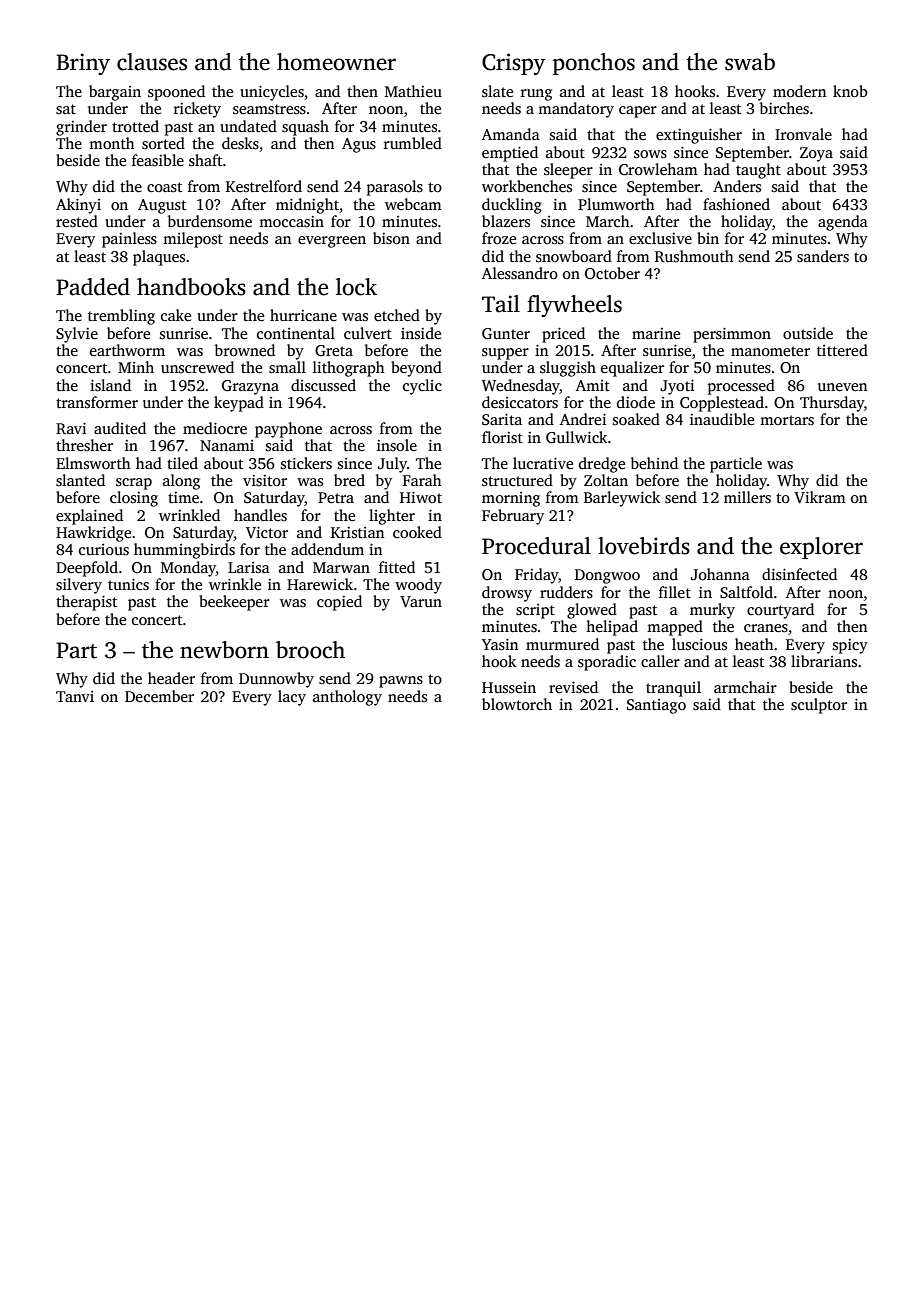 Image resolution: width=924 pixels, height=1314 pixels. What do you see at coordinates (536, 95) in the screenshot?
I see `rung` at bounding box center [536, 95].
